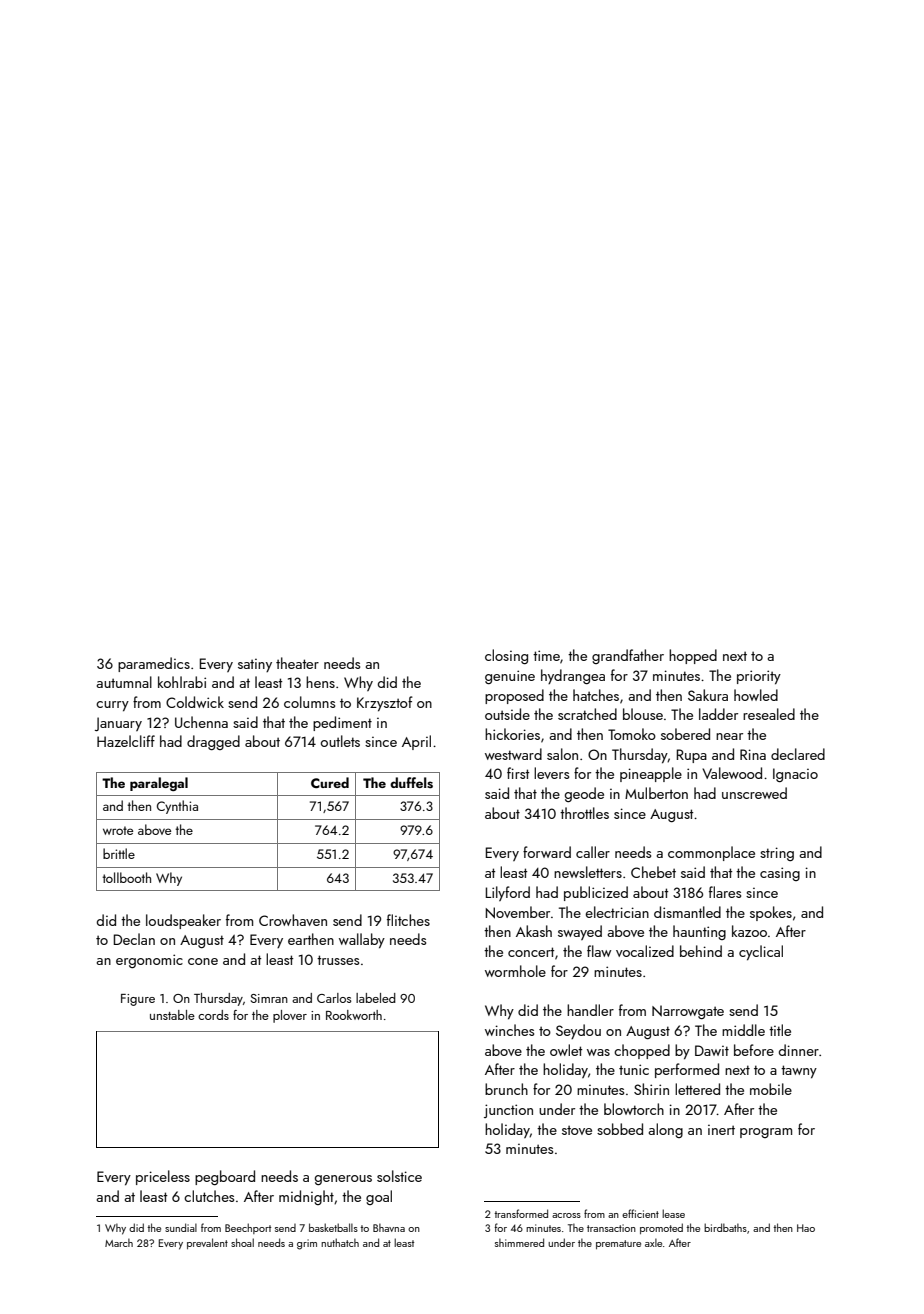 The image size is (924, 1314). Describe the element at coordinates (255, 665) in the page. I see `satiny` at that location.
